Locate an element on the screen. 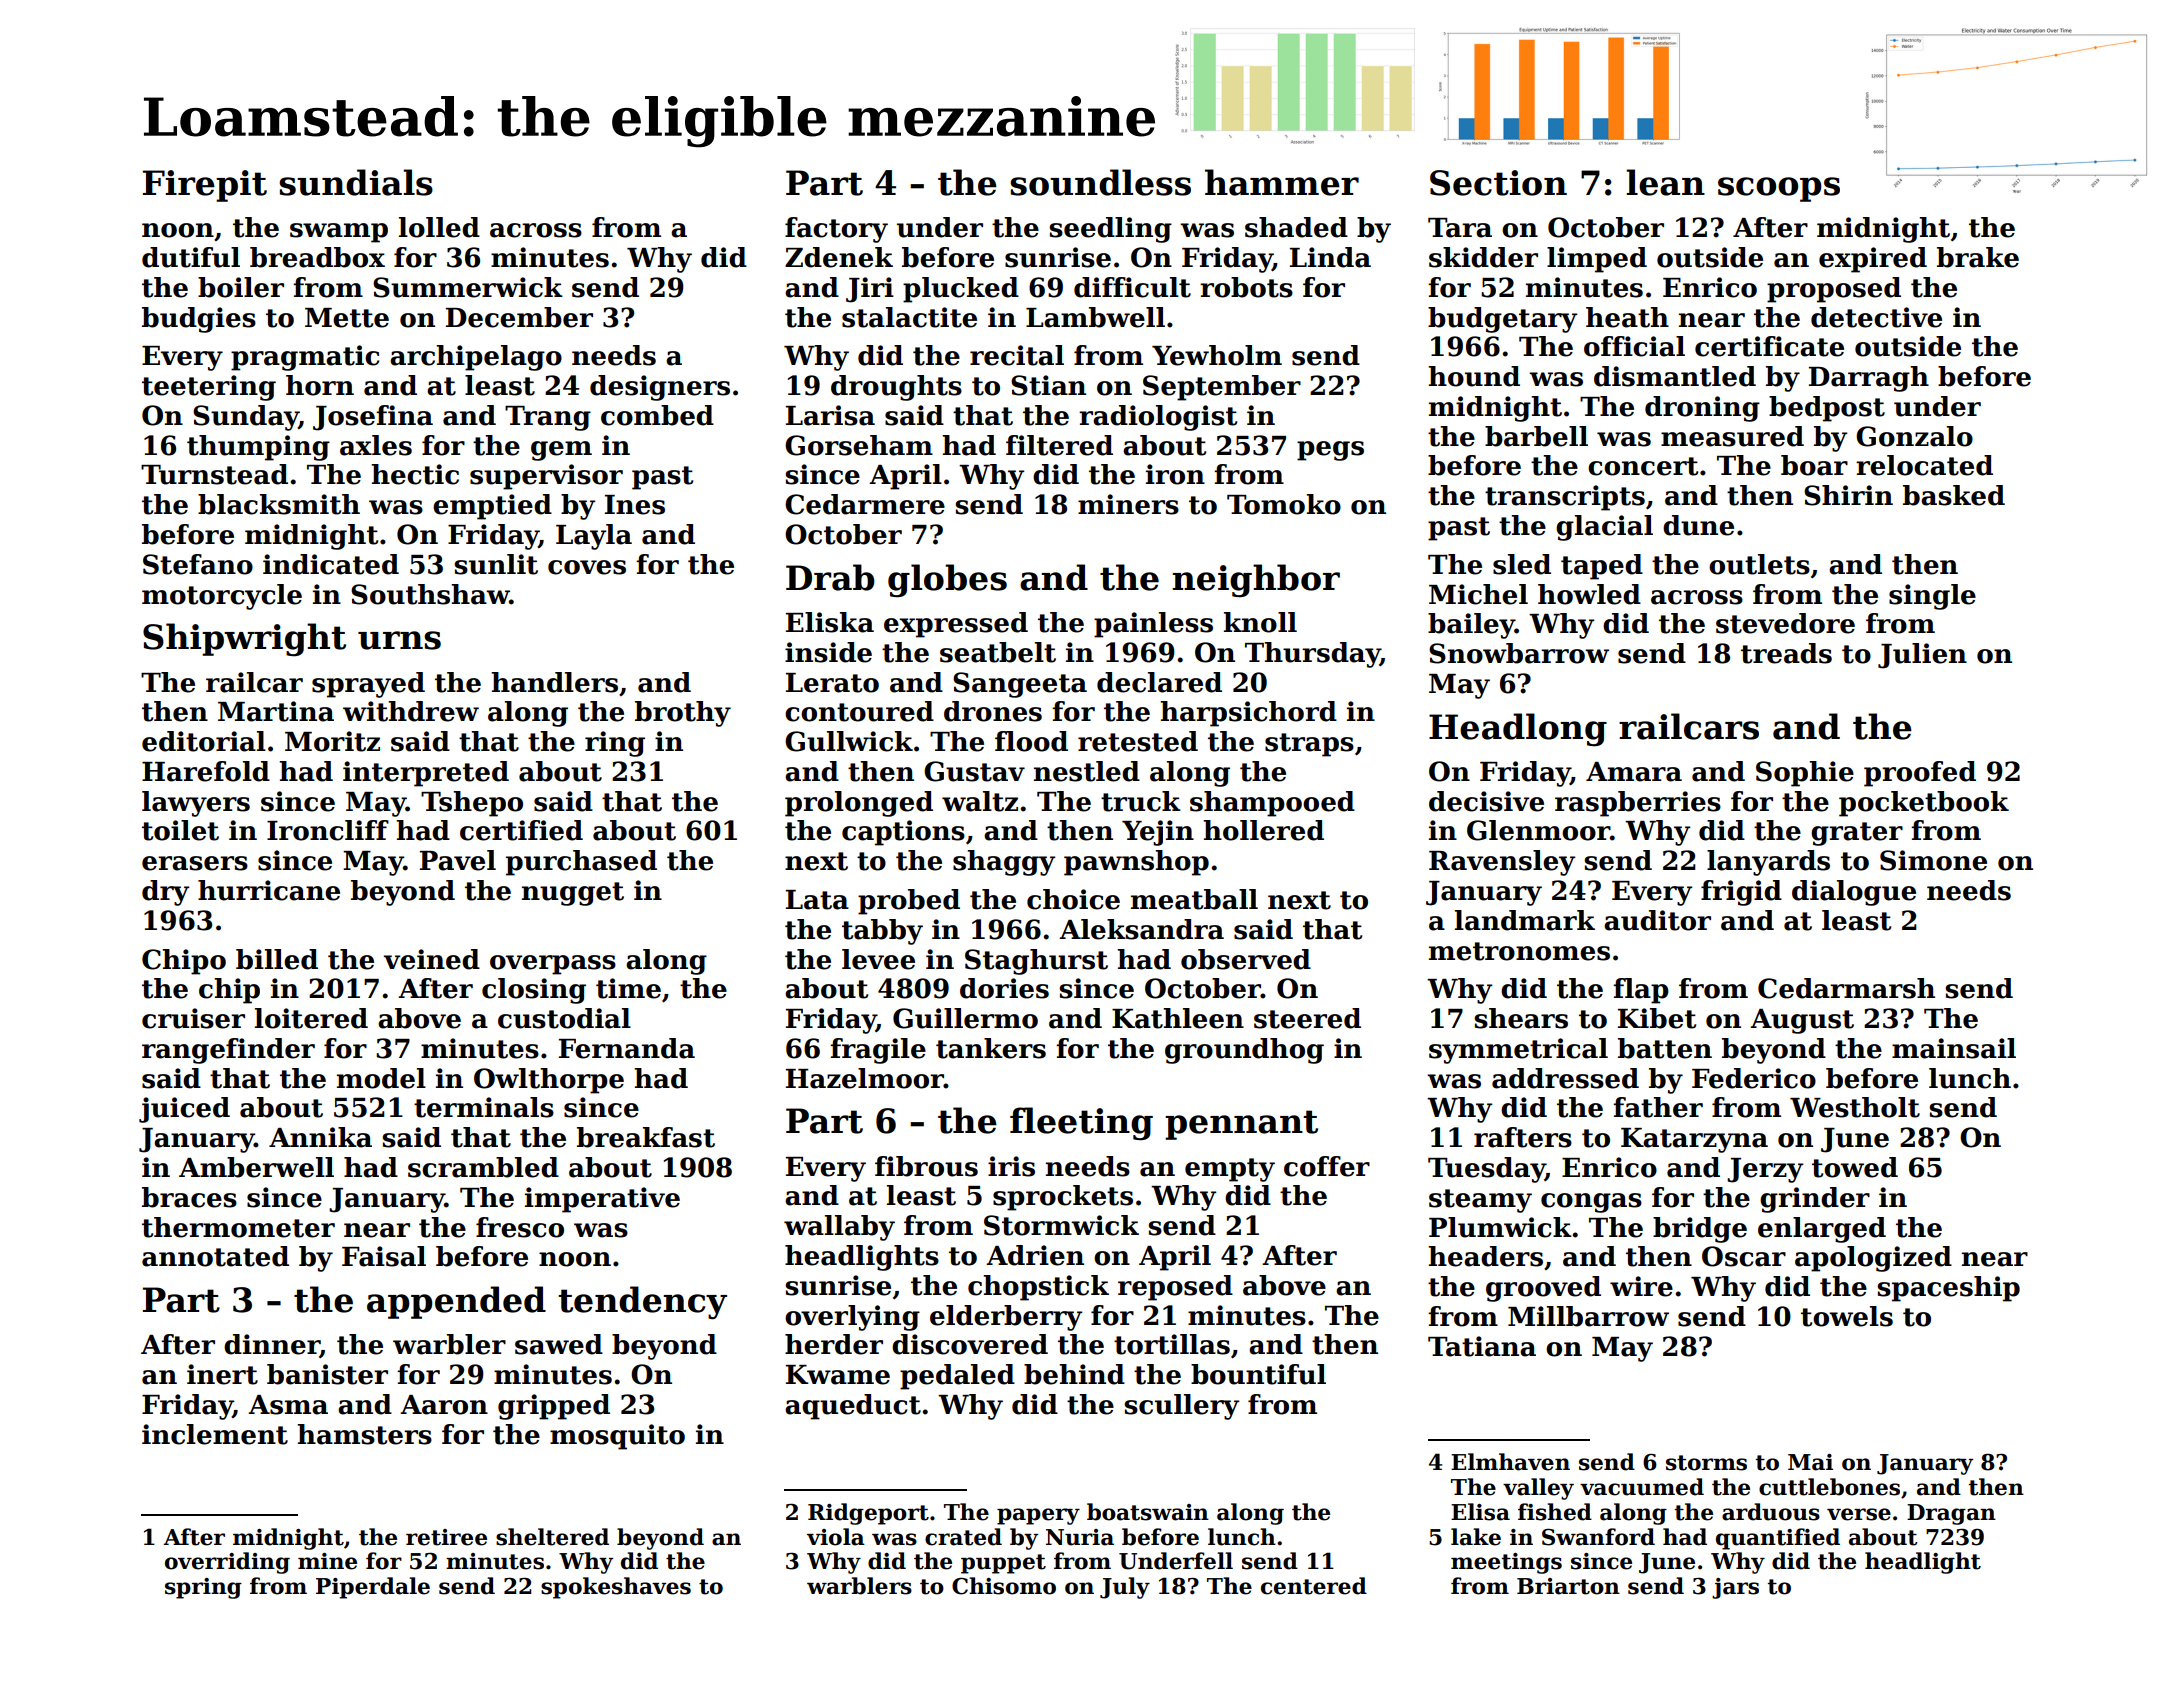  bailey is located at coordinates (1471, 626).
